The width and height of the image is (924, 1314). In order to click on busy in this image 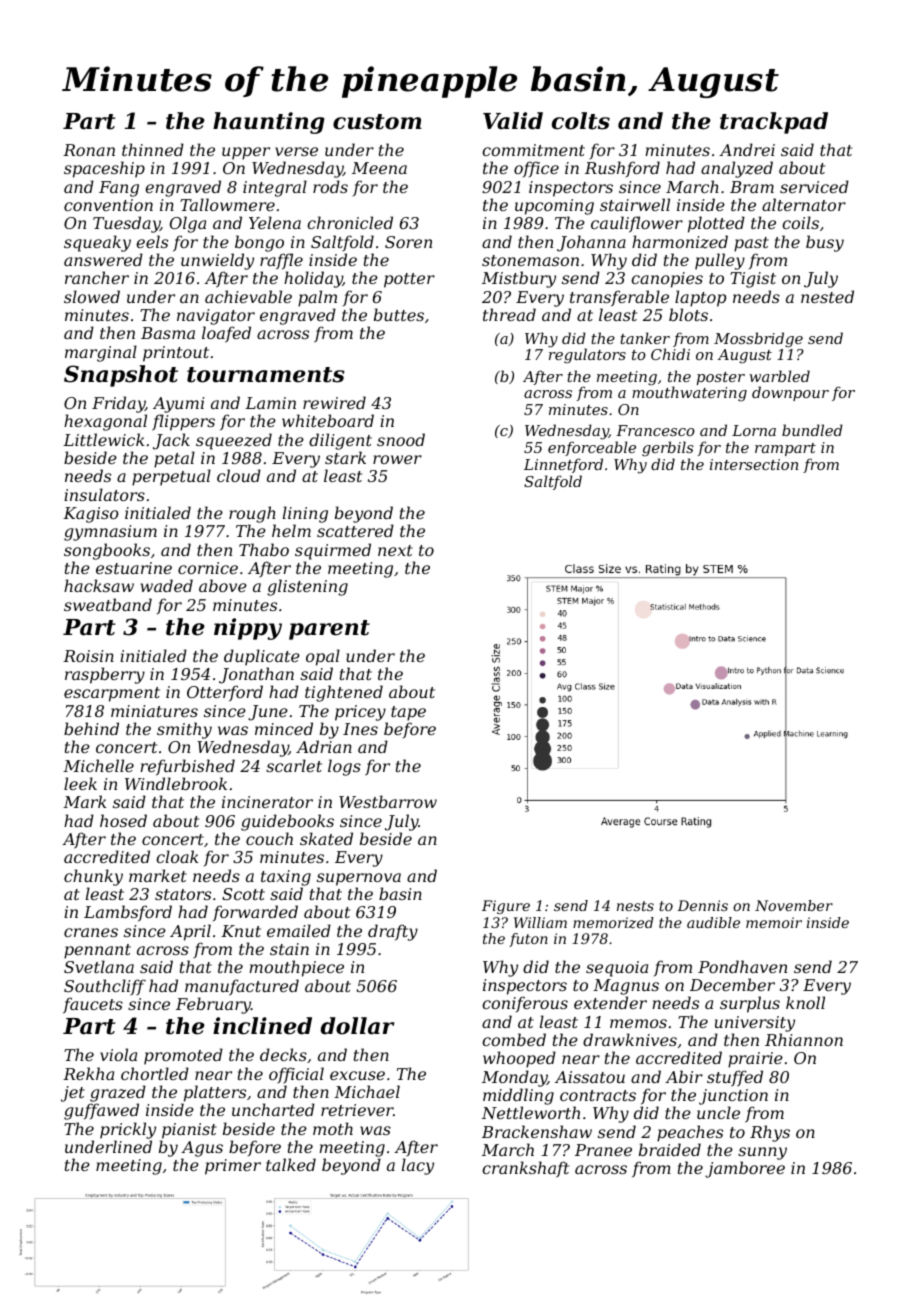, I will do `click(825, 243)`.
